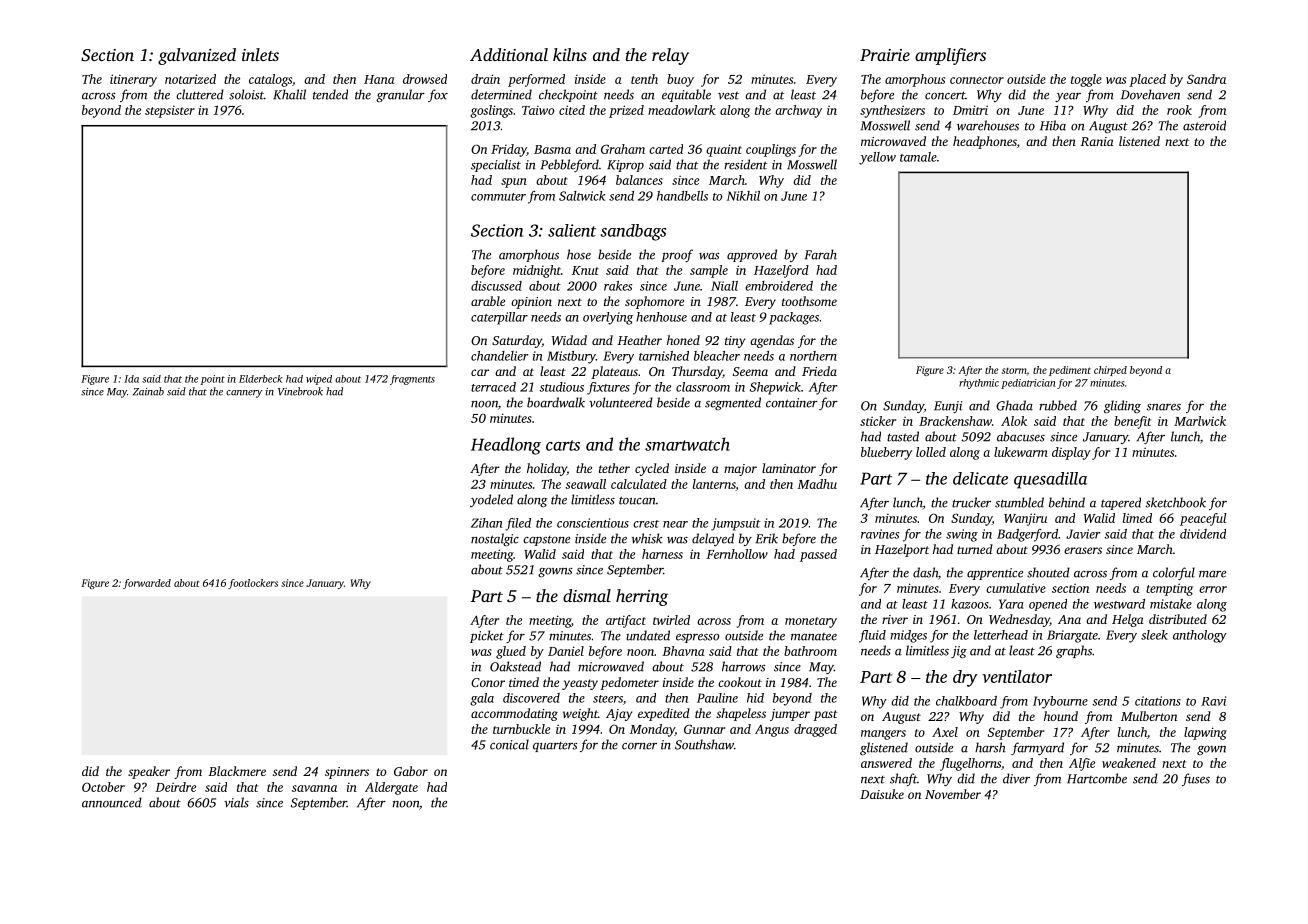 Image resolution: width=1308 pixels, height=924 pixels. What do you see at coordinates (260, 54) in the image?
I see `inlets` at bounding box center [260, 54].
